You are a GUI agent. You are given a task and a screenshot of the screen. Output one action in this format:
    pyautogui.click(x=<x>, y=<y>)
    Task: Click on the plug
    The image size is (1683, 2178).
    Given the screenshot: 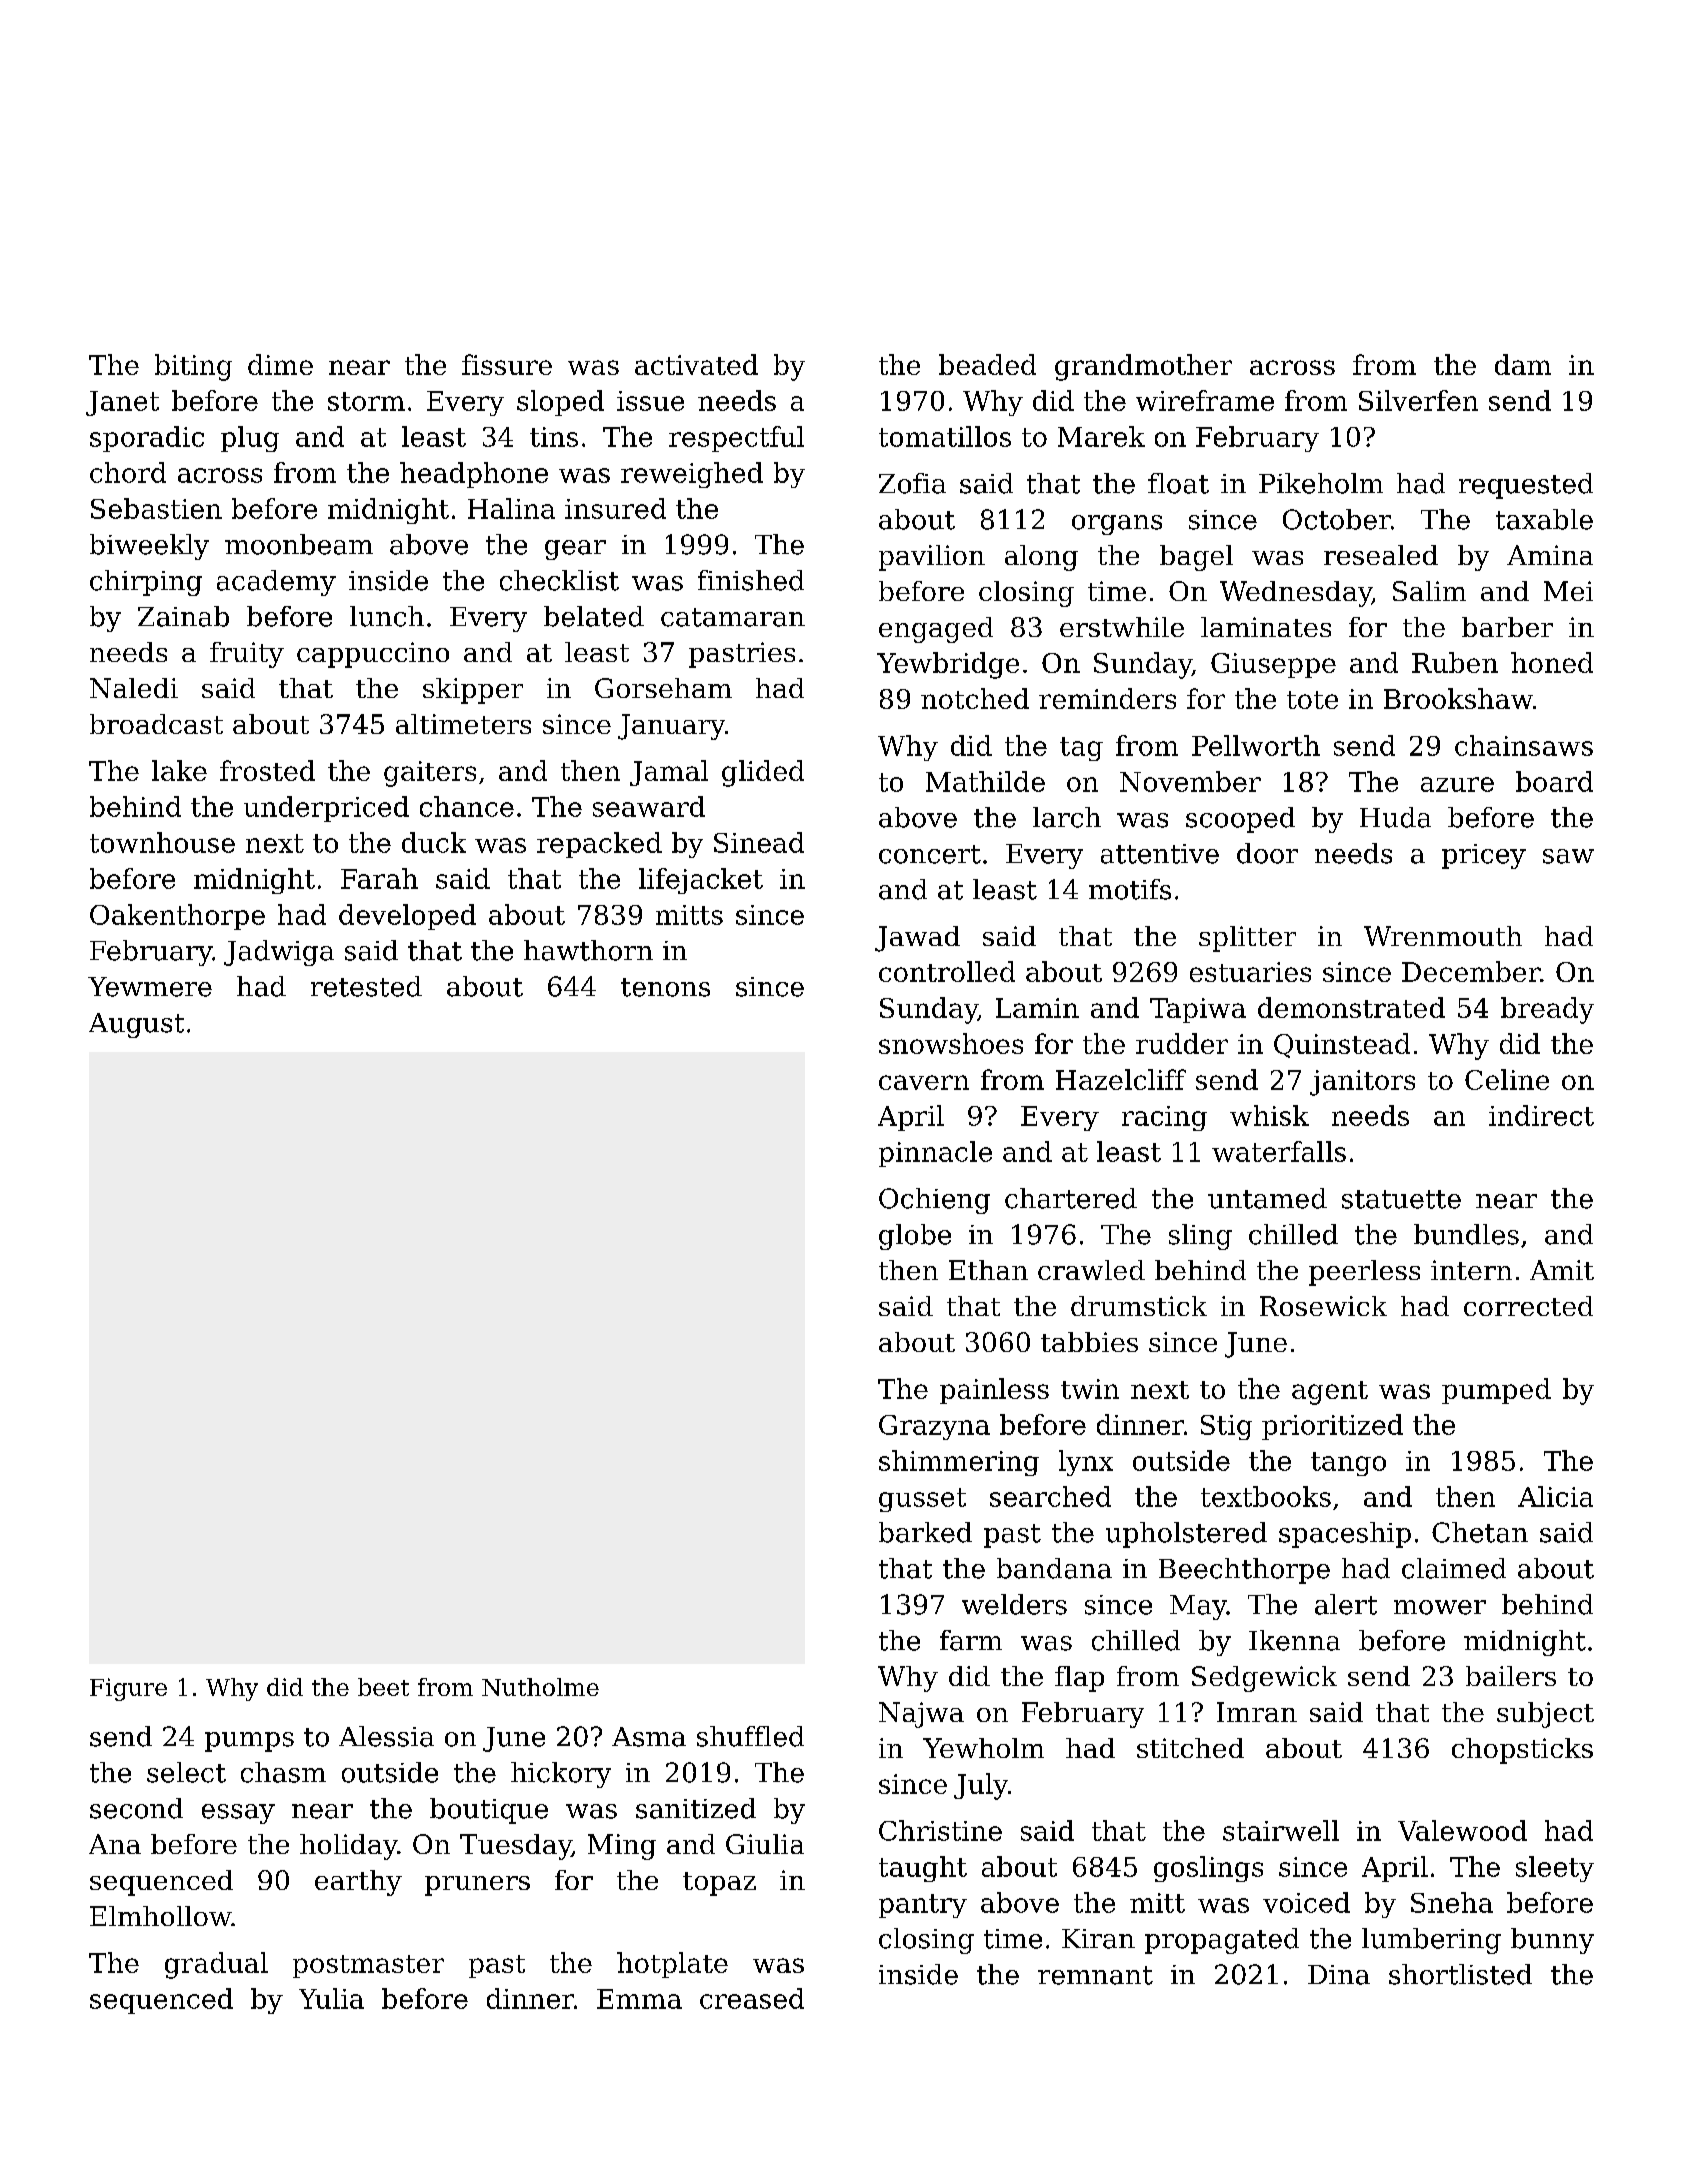 What is the action you would take?
    pyautogui.click(x=250, y=439)
